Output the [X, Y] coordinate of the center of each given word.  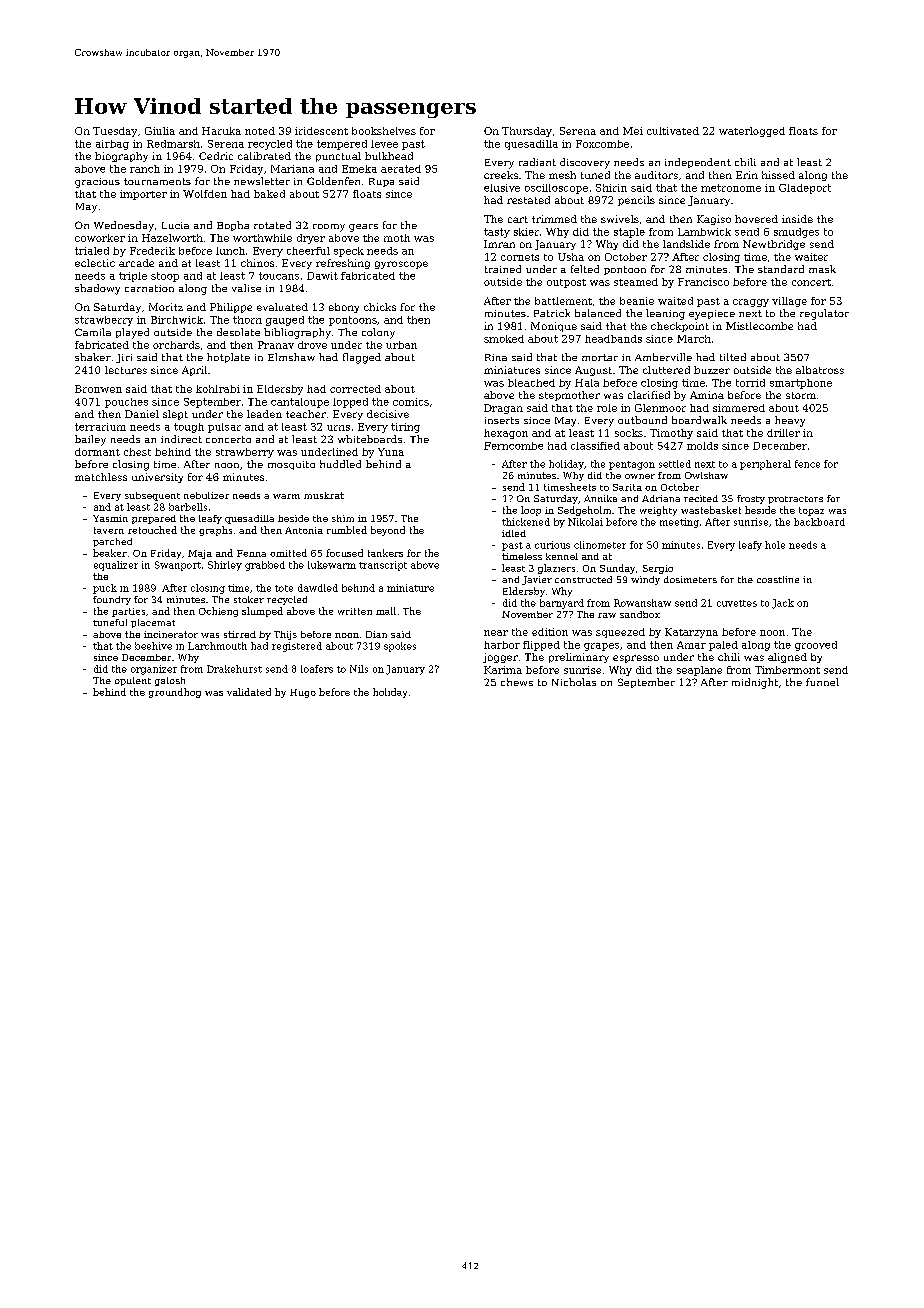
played [132, 333]
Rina [496, 357]
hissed [778, 175]
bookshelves [384, 131]
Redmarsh [173, 144]
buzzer [712, 370]
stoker [249, 599]
